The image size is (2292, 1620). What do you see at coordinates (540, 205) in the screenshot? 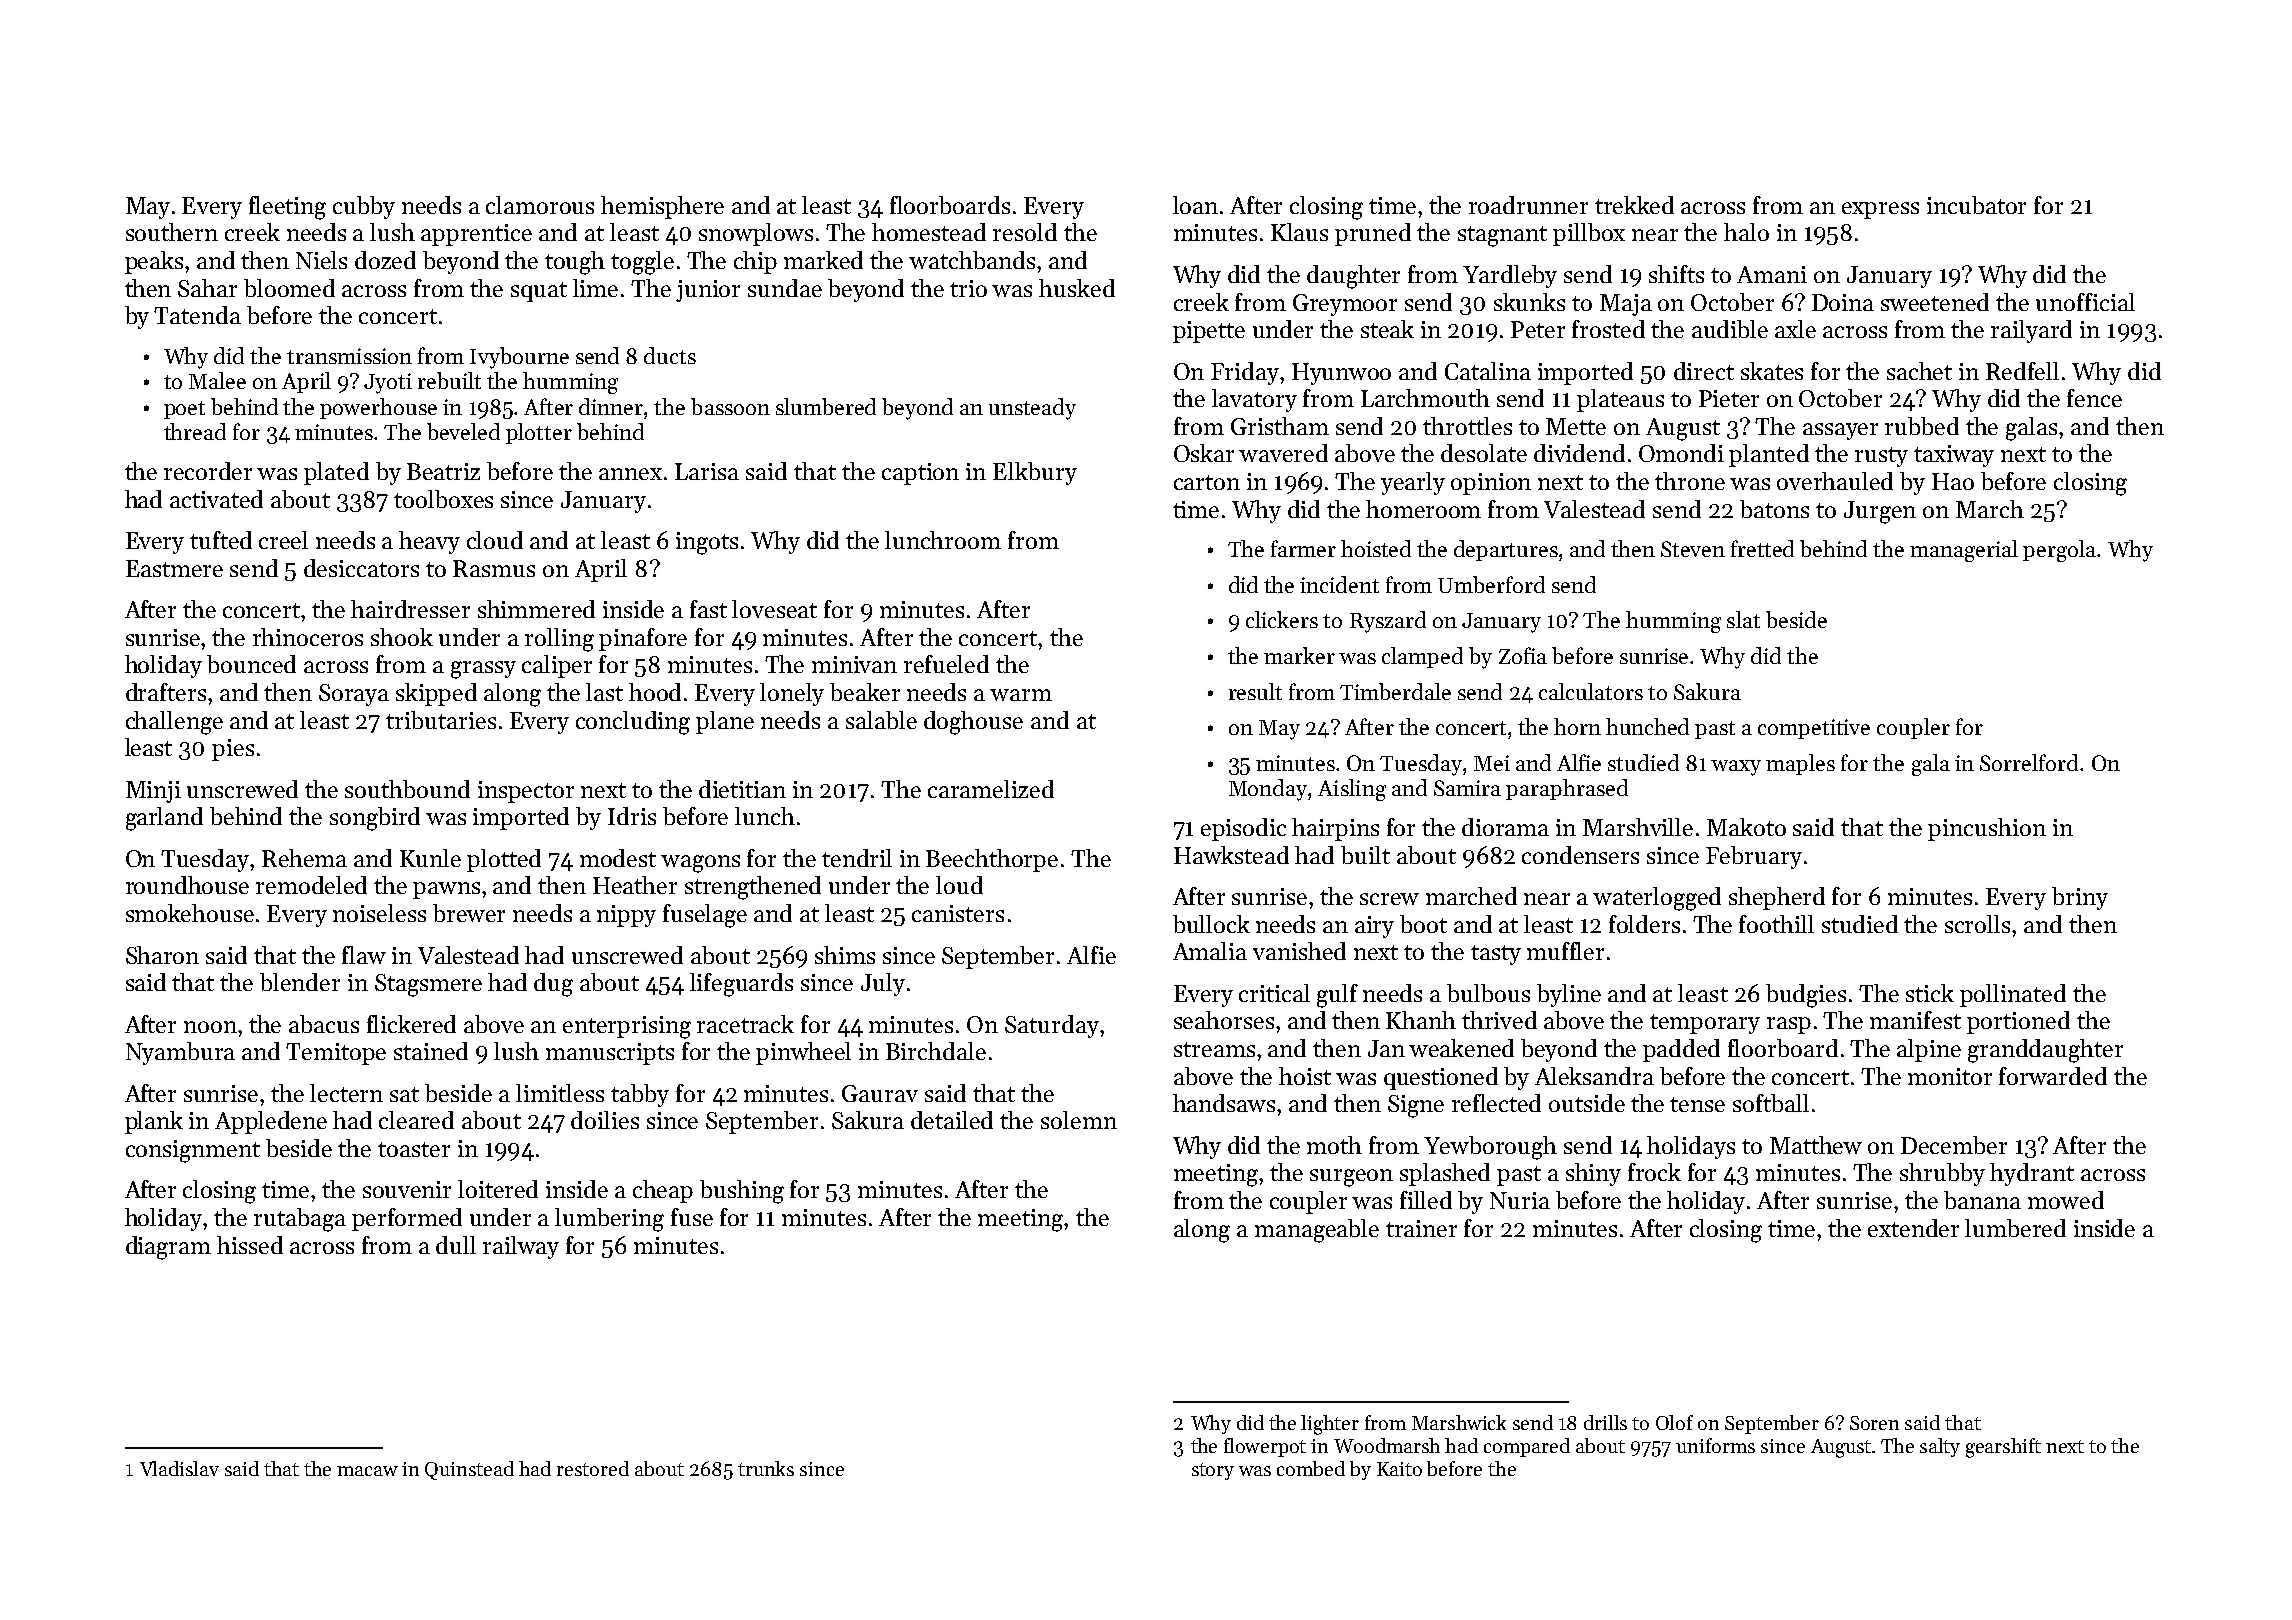
I see `clamorous` at bounding box center [540, 205].
